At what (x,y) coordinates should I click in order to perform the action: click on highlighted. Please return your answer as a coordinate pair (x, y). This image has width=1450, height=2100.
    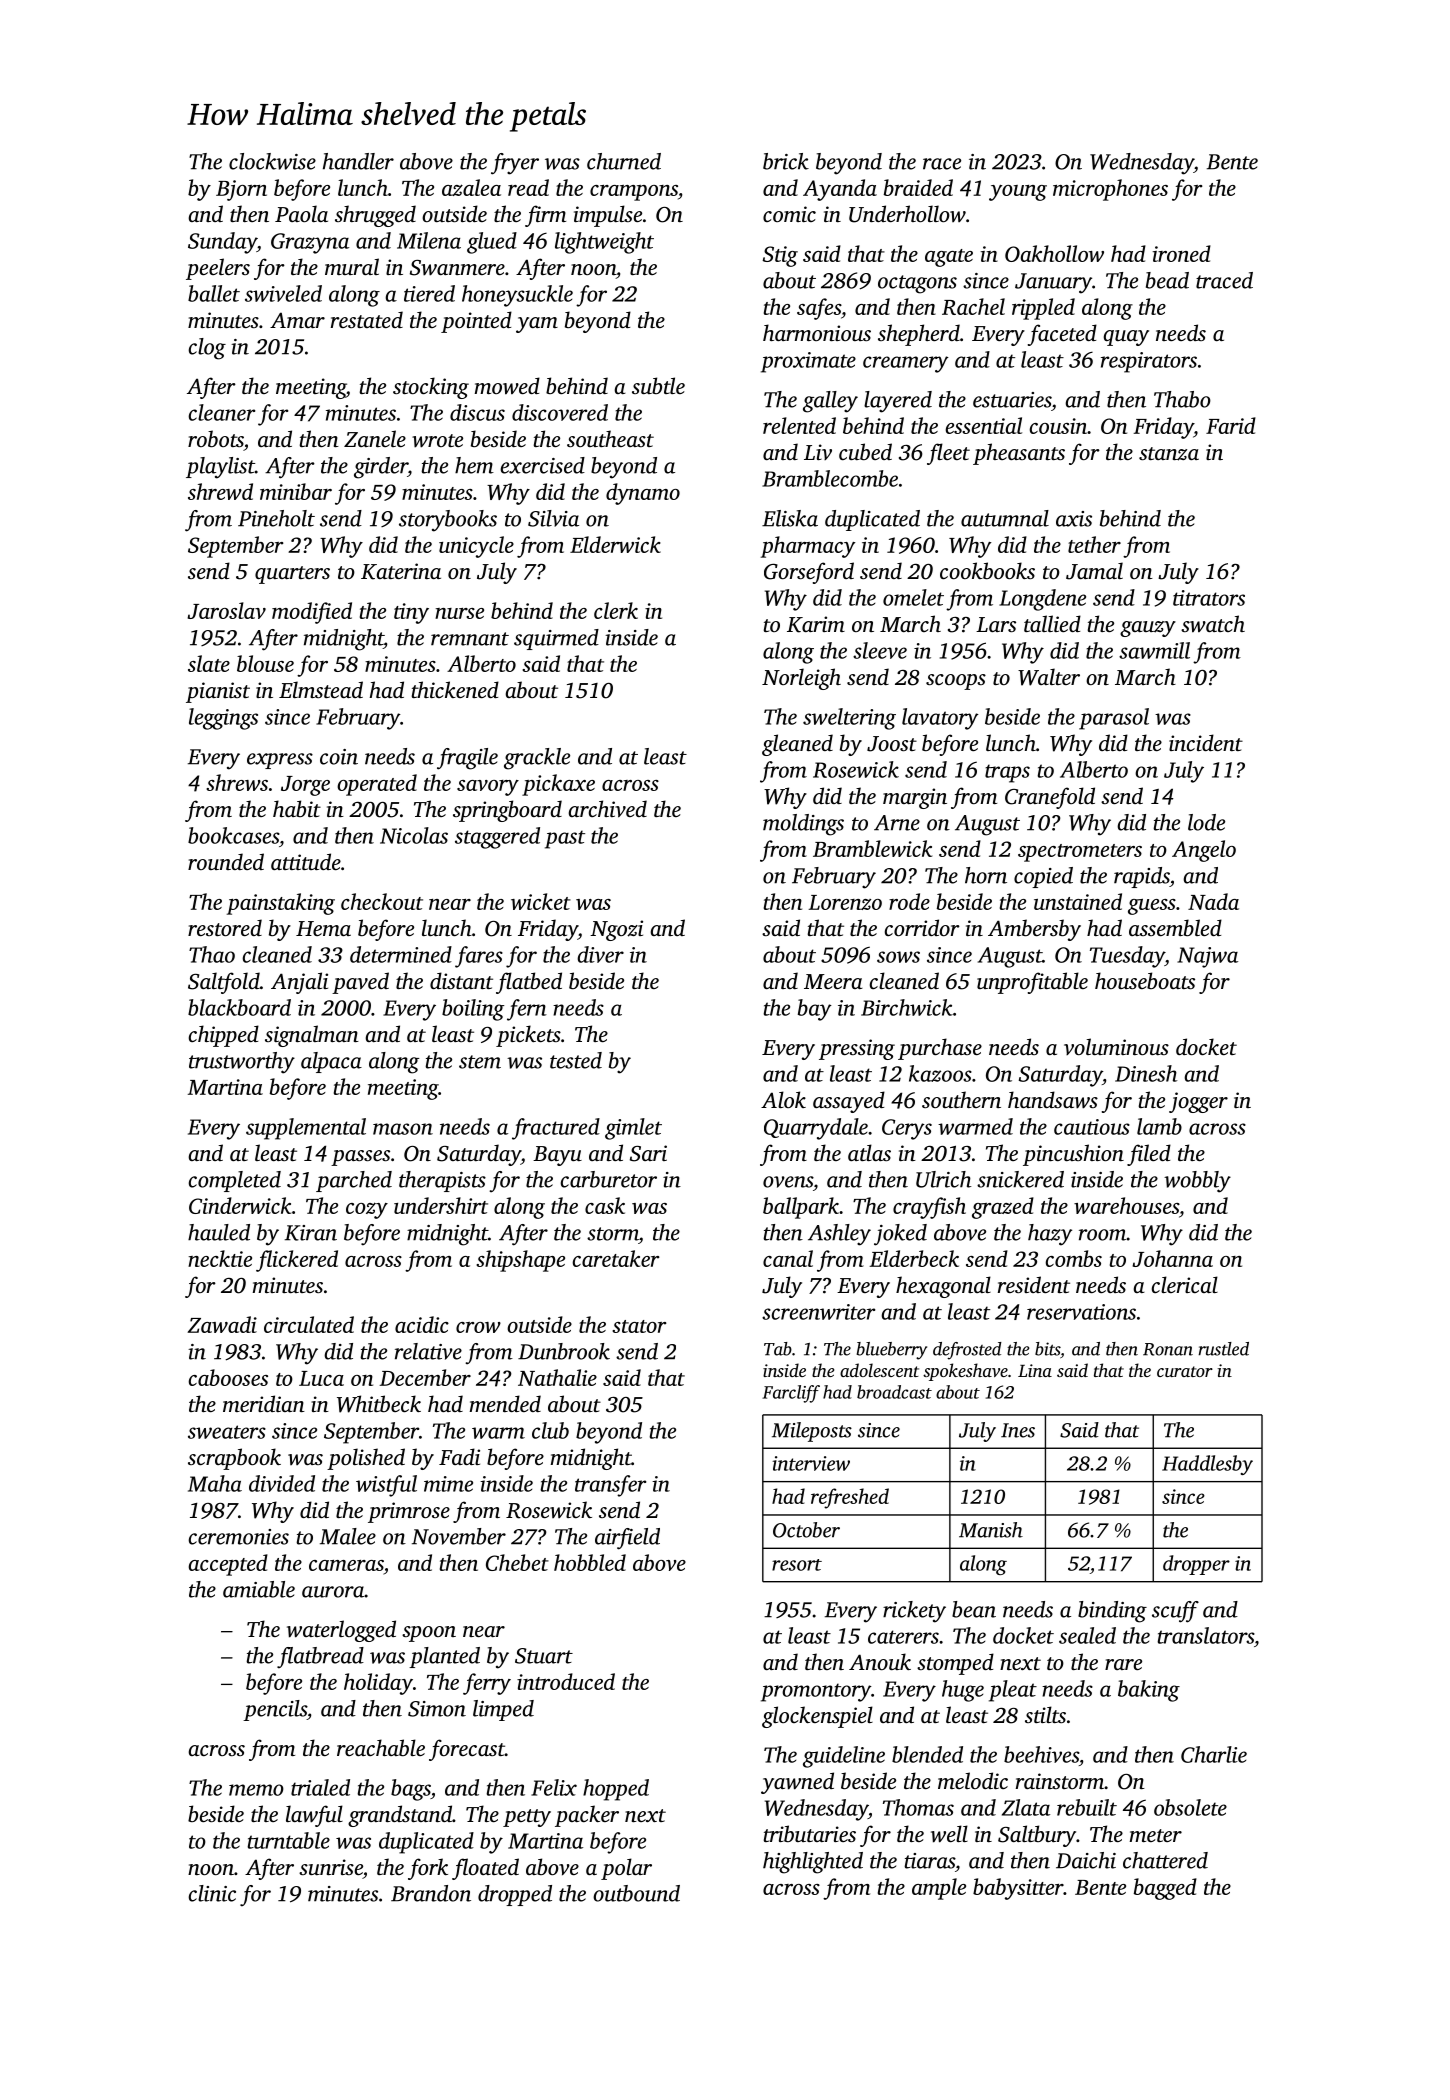
    Looking at the image, I should click on (813, 1863).
